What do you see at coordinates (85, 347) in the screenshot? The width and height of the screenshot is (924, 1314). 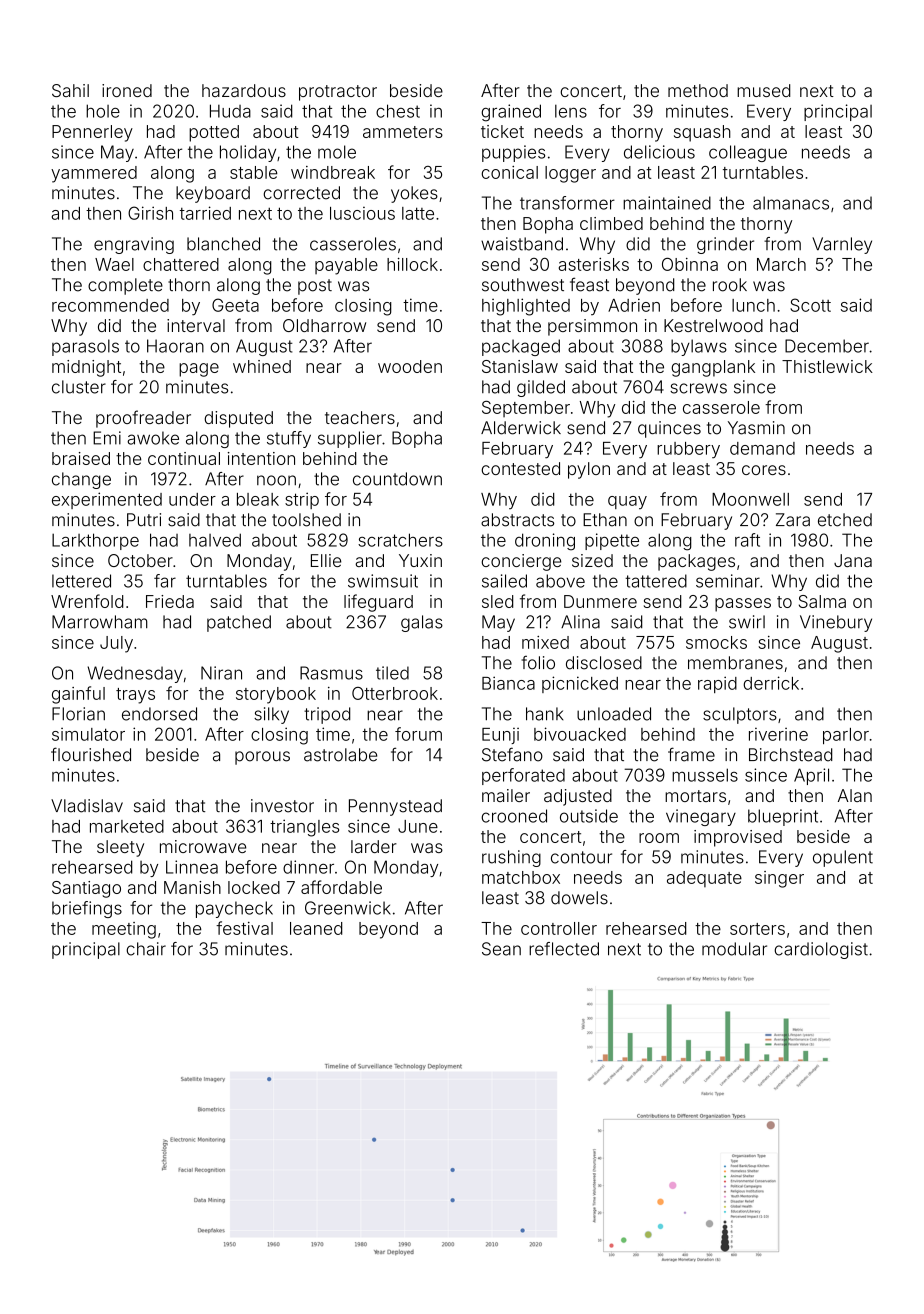 I see `parasols` at bounding box center [85, 347].
